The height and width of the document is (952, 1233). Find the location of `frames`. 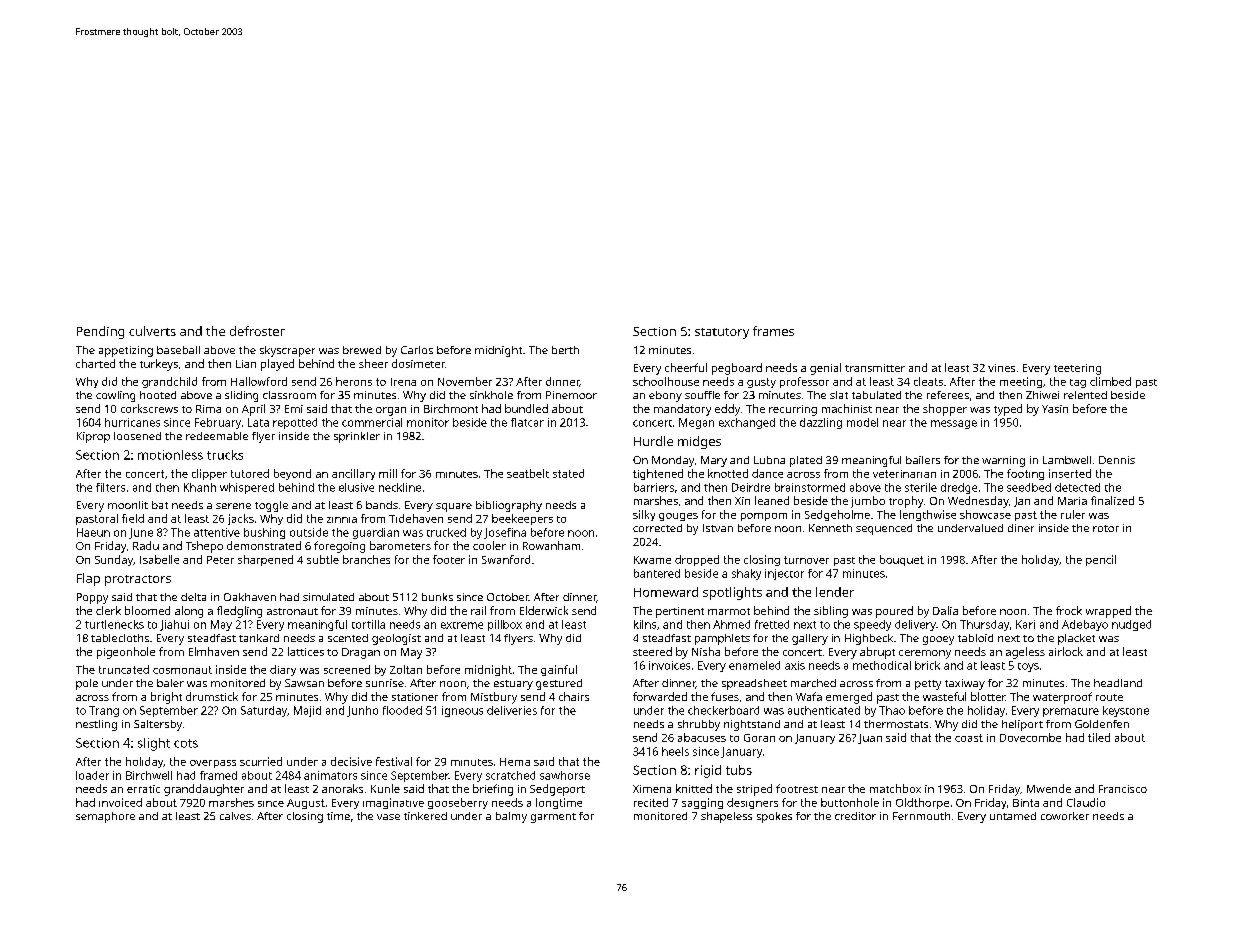

frames is located at coordinates (773, 331).
